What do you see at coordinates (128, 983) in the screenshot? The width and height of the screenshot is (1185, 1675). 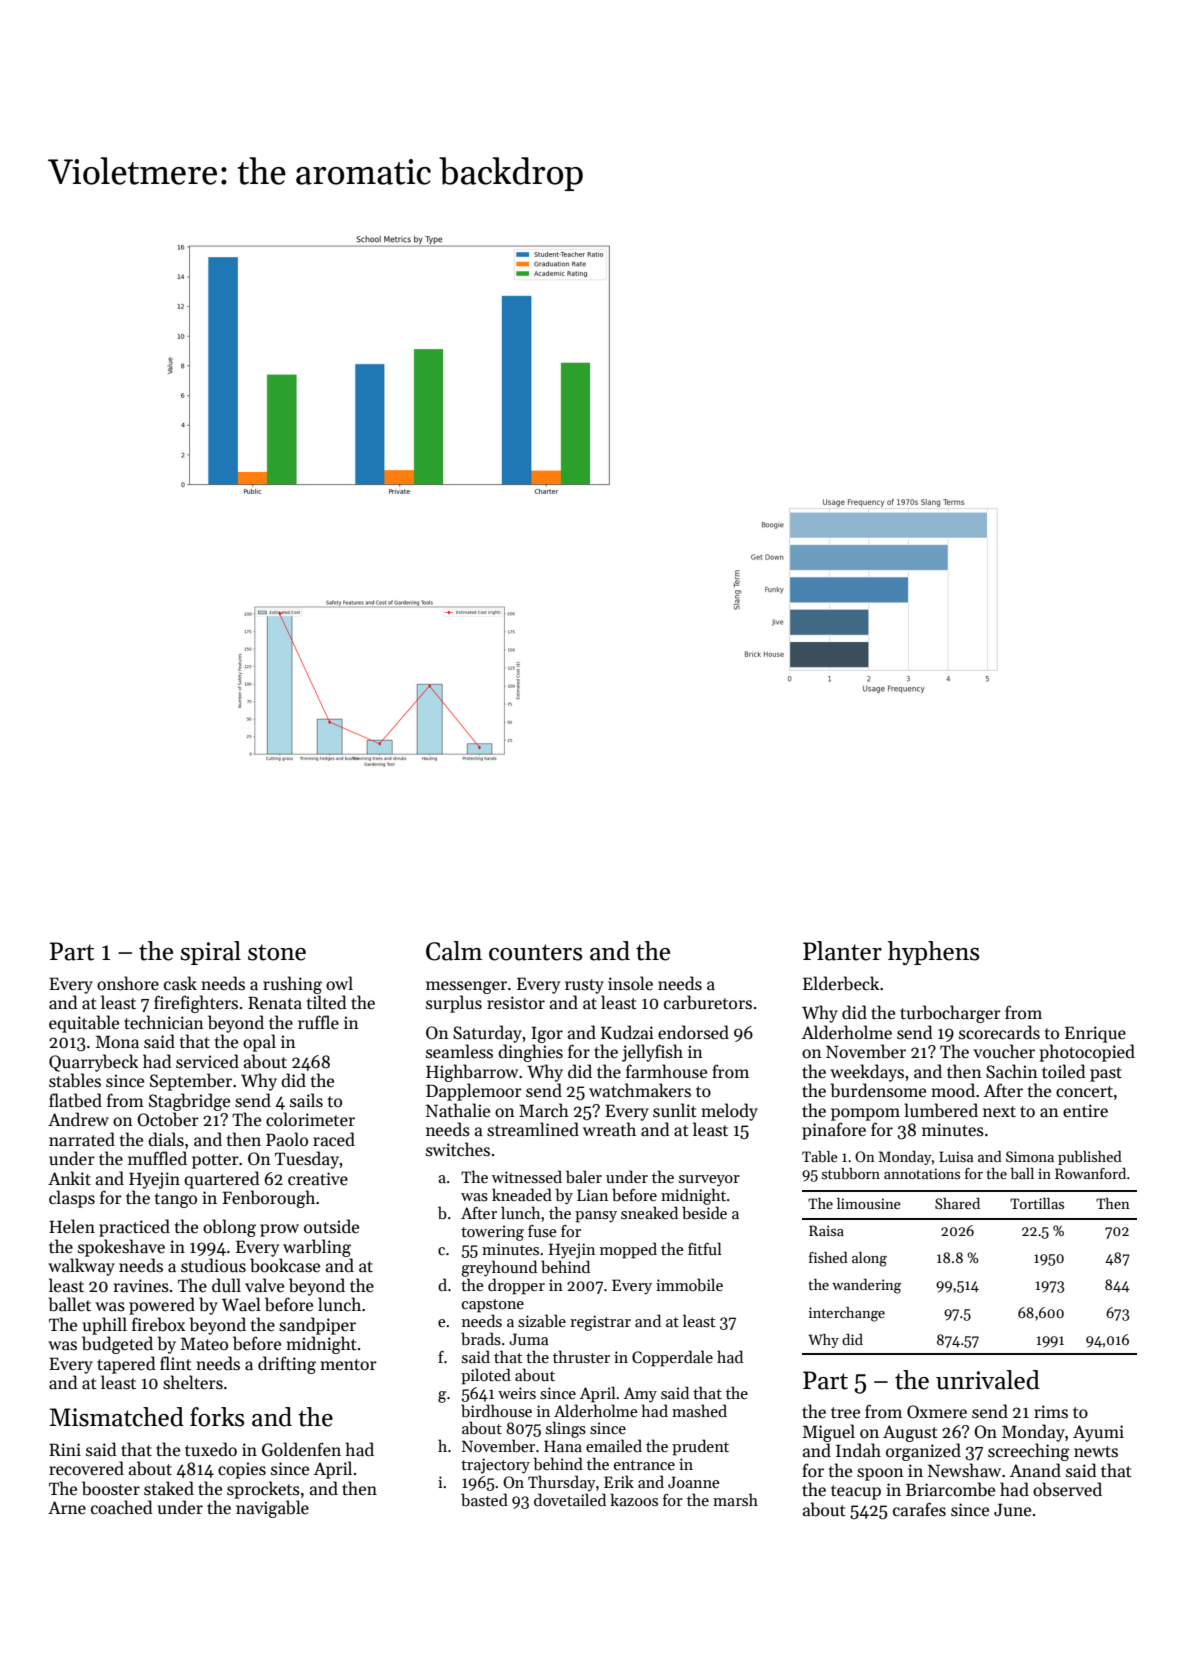 I see `onshore` at bounding box center [128, 983].
